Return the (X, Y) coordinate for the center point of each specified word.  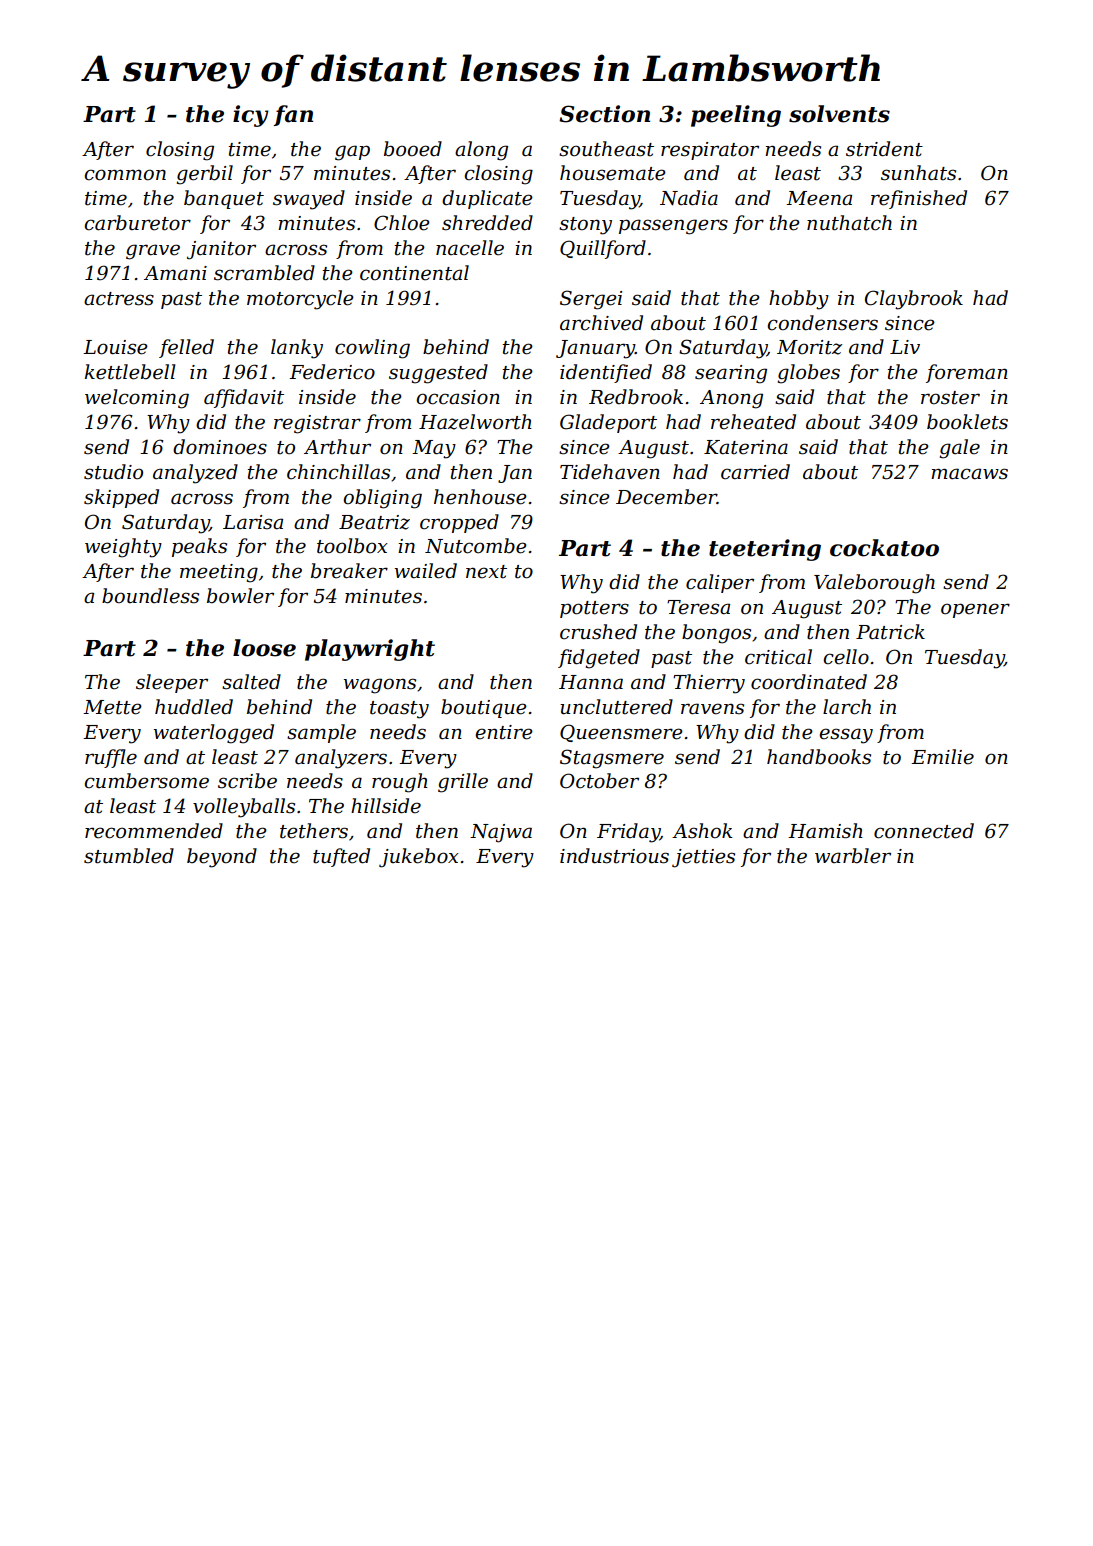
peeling (736, 116)
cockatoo (884, 548)
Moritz (809, 347)
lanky (297, 349)
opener (975, 610)
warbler (853, 856)
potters (594, 609)
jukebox (419, 858)
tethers (314, 831)
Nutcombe (476, 546)
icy (251, 116)
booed (413, 149)
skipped (121, 498)
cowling (372, 349)
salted (251, 682)
